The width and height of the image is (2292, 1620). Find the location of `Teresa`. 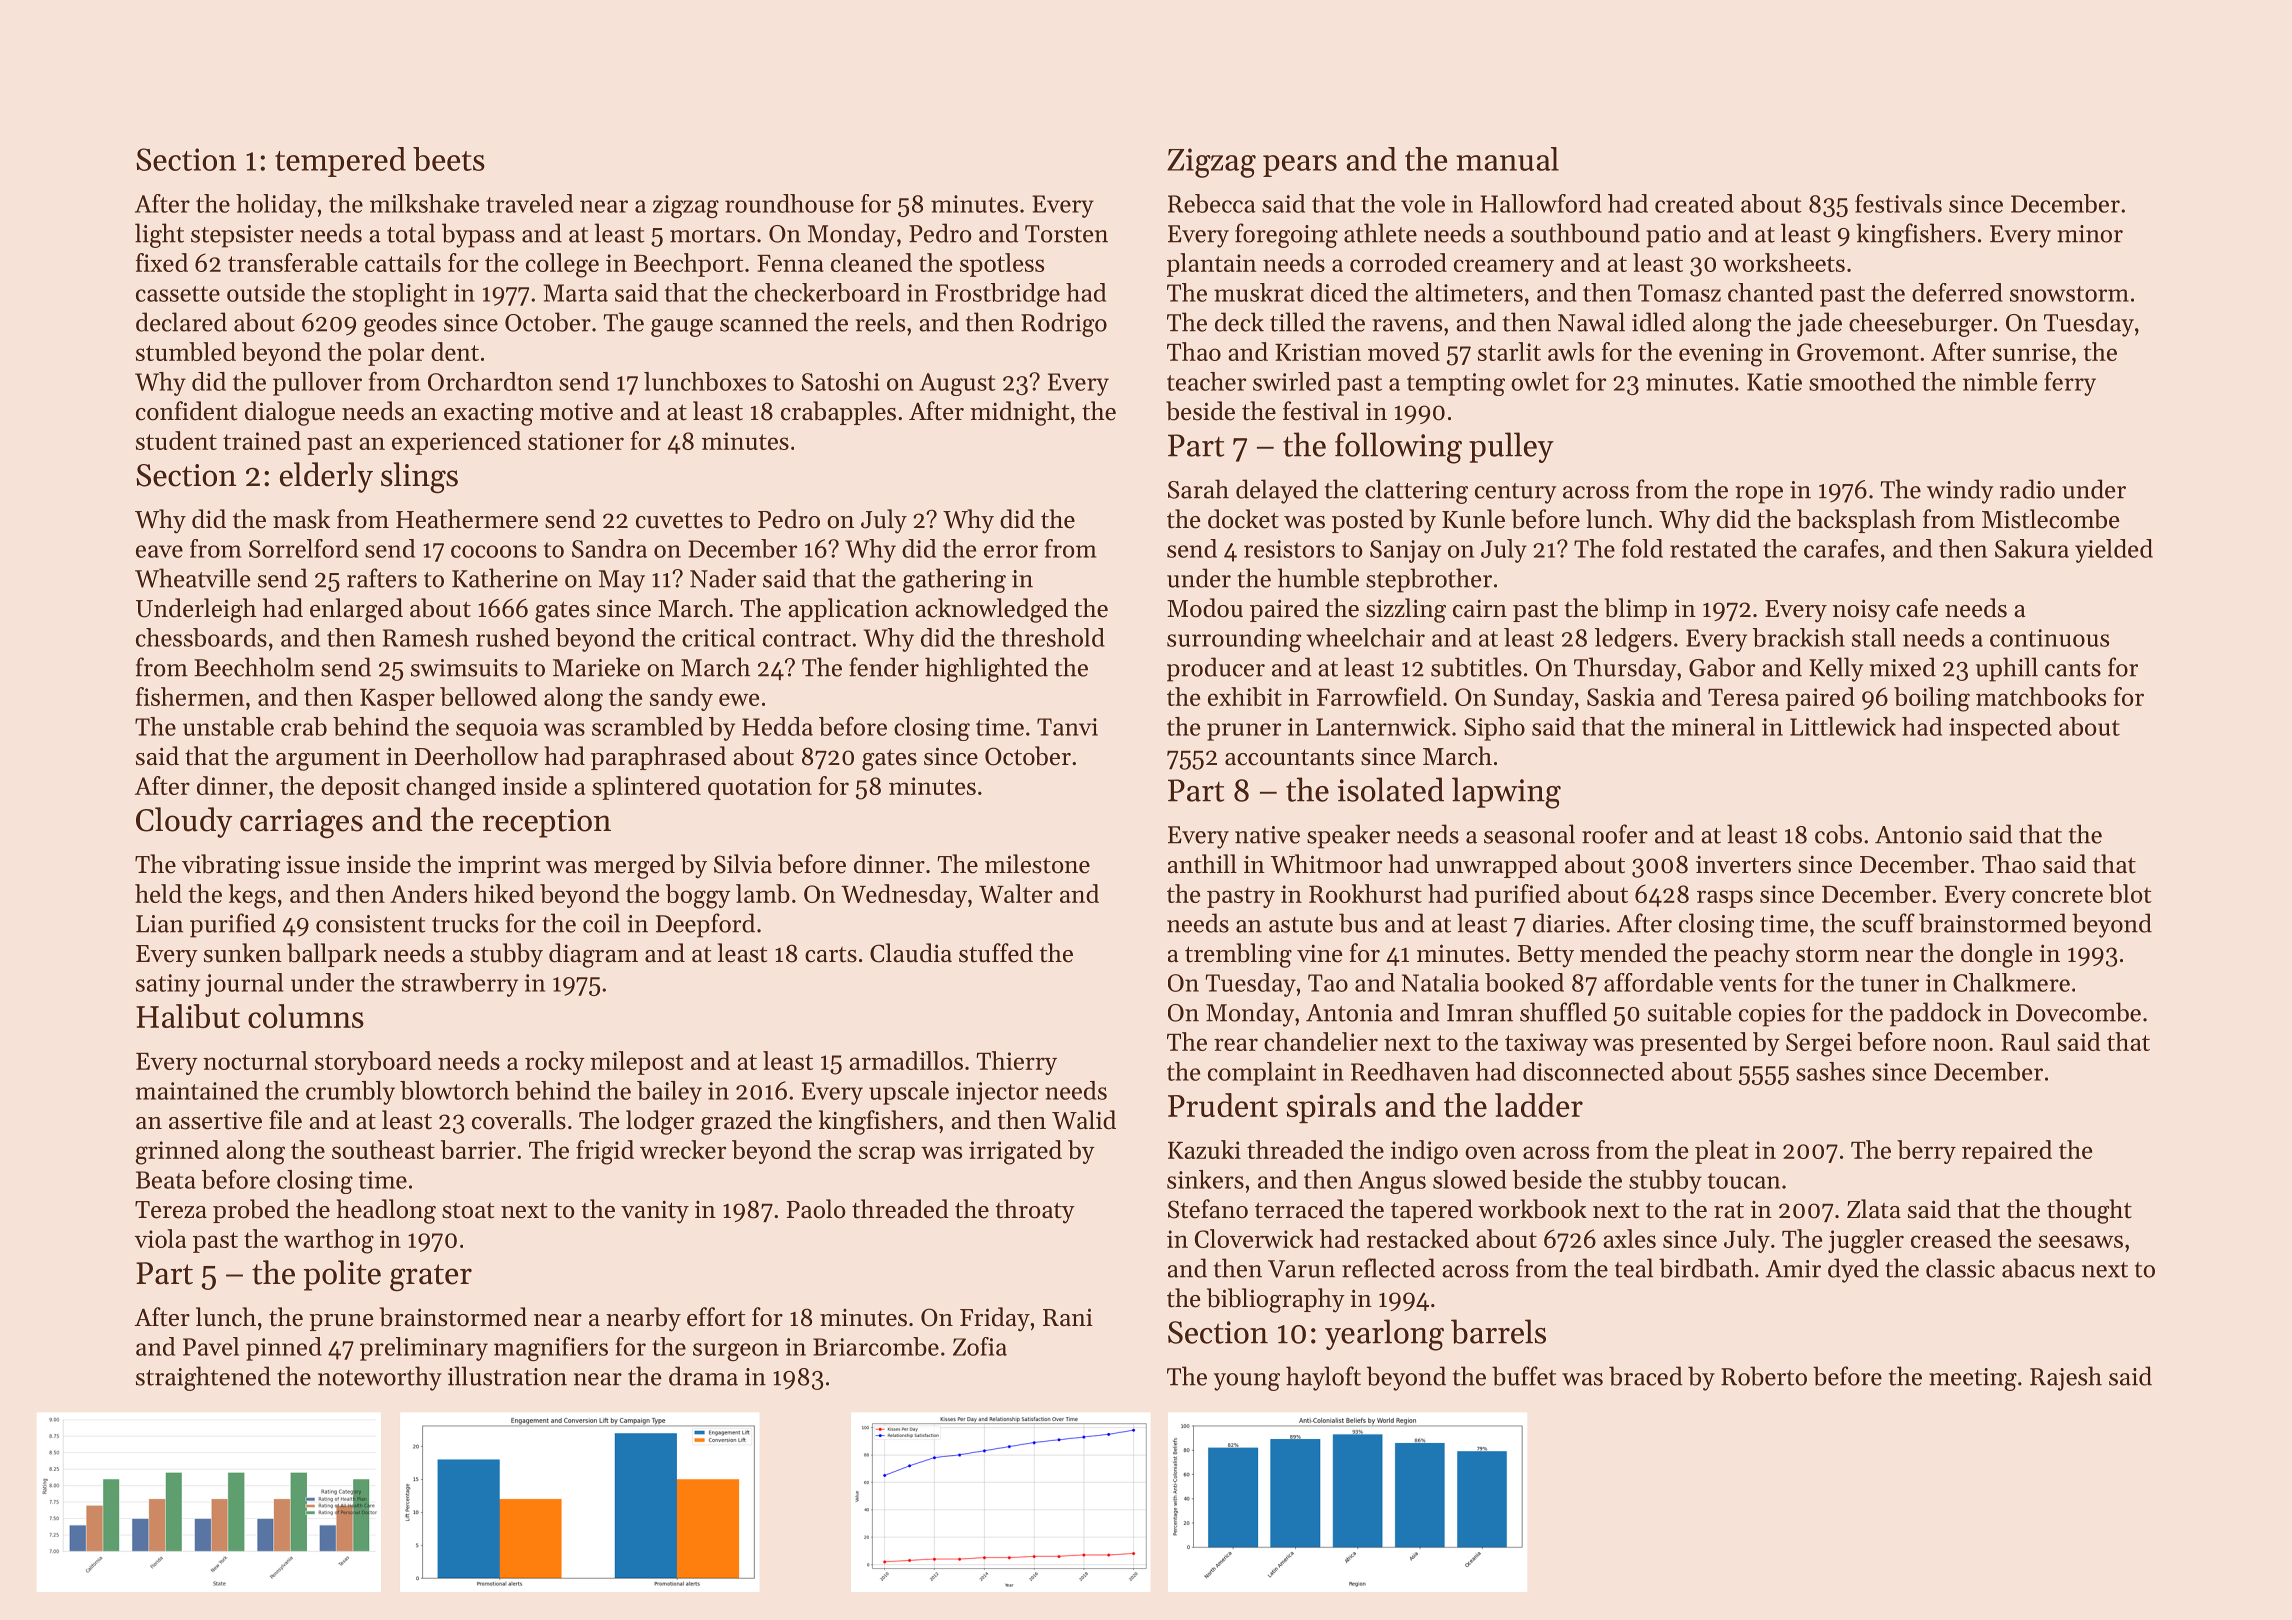

Teresa is located at coordinates (1743, 697).
